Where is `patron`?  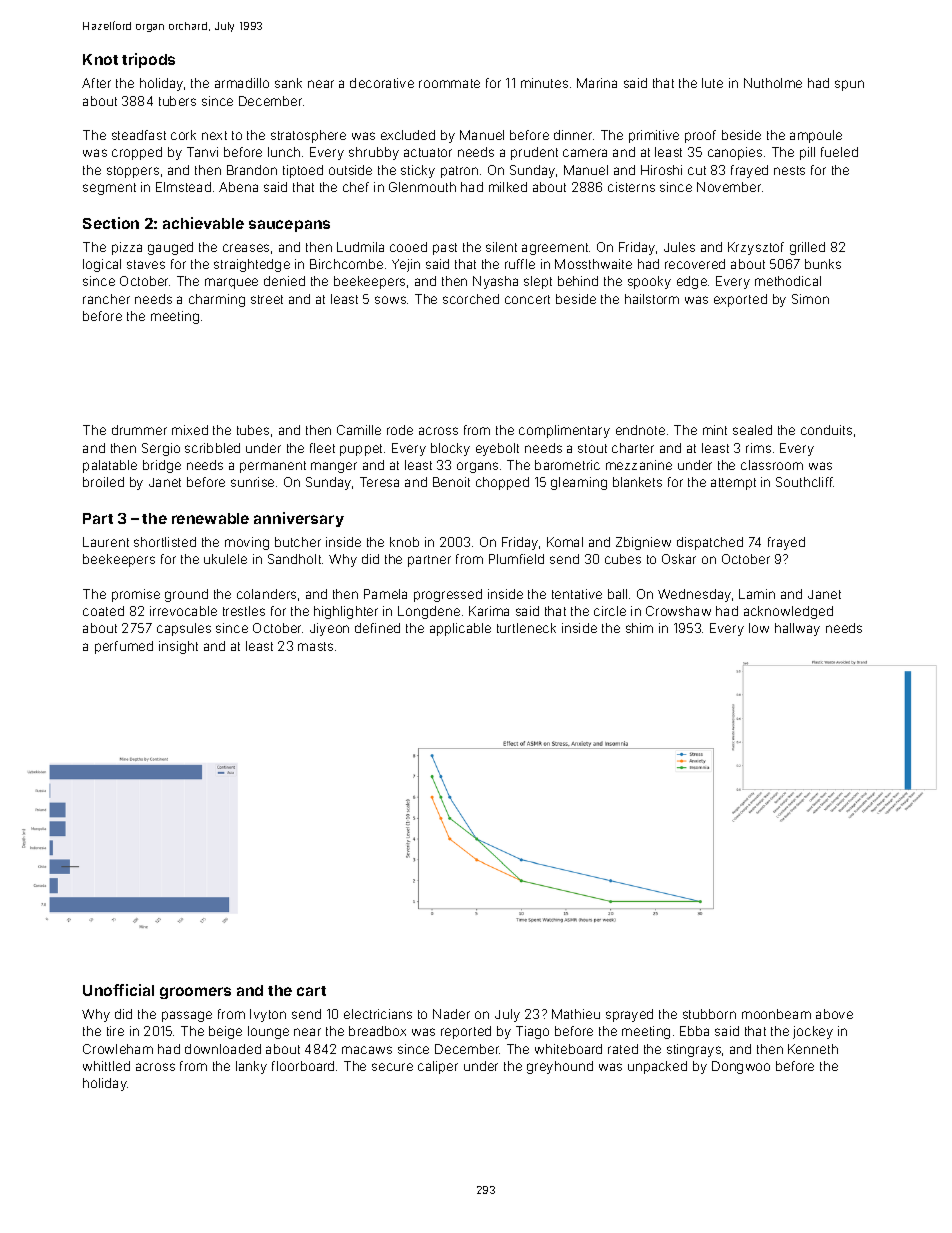
patron is located at coordinates (459, 172).
